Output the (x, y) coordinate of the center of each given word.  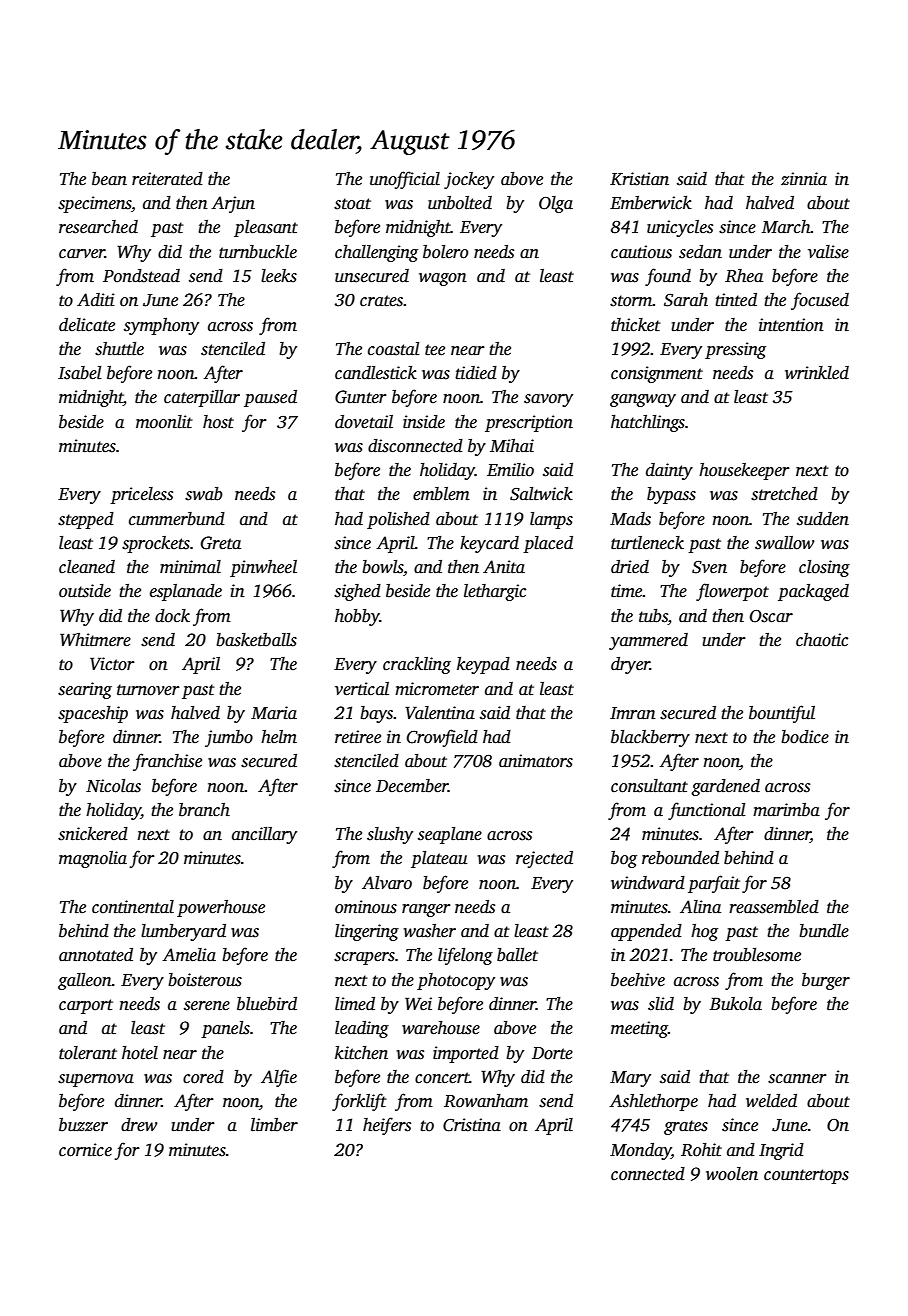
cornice (85, 1150)
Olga (556, 204)
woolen (732, 1174)
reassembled (774, 907)
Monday (640, 1151)
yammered (648, 641)
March (786, 227)
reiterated (167, 179)
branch (204, 810)
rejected (544, 859)
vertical (362, 689)
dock (172, 616)
